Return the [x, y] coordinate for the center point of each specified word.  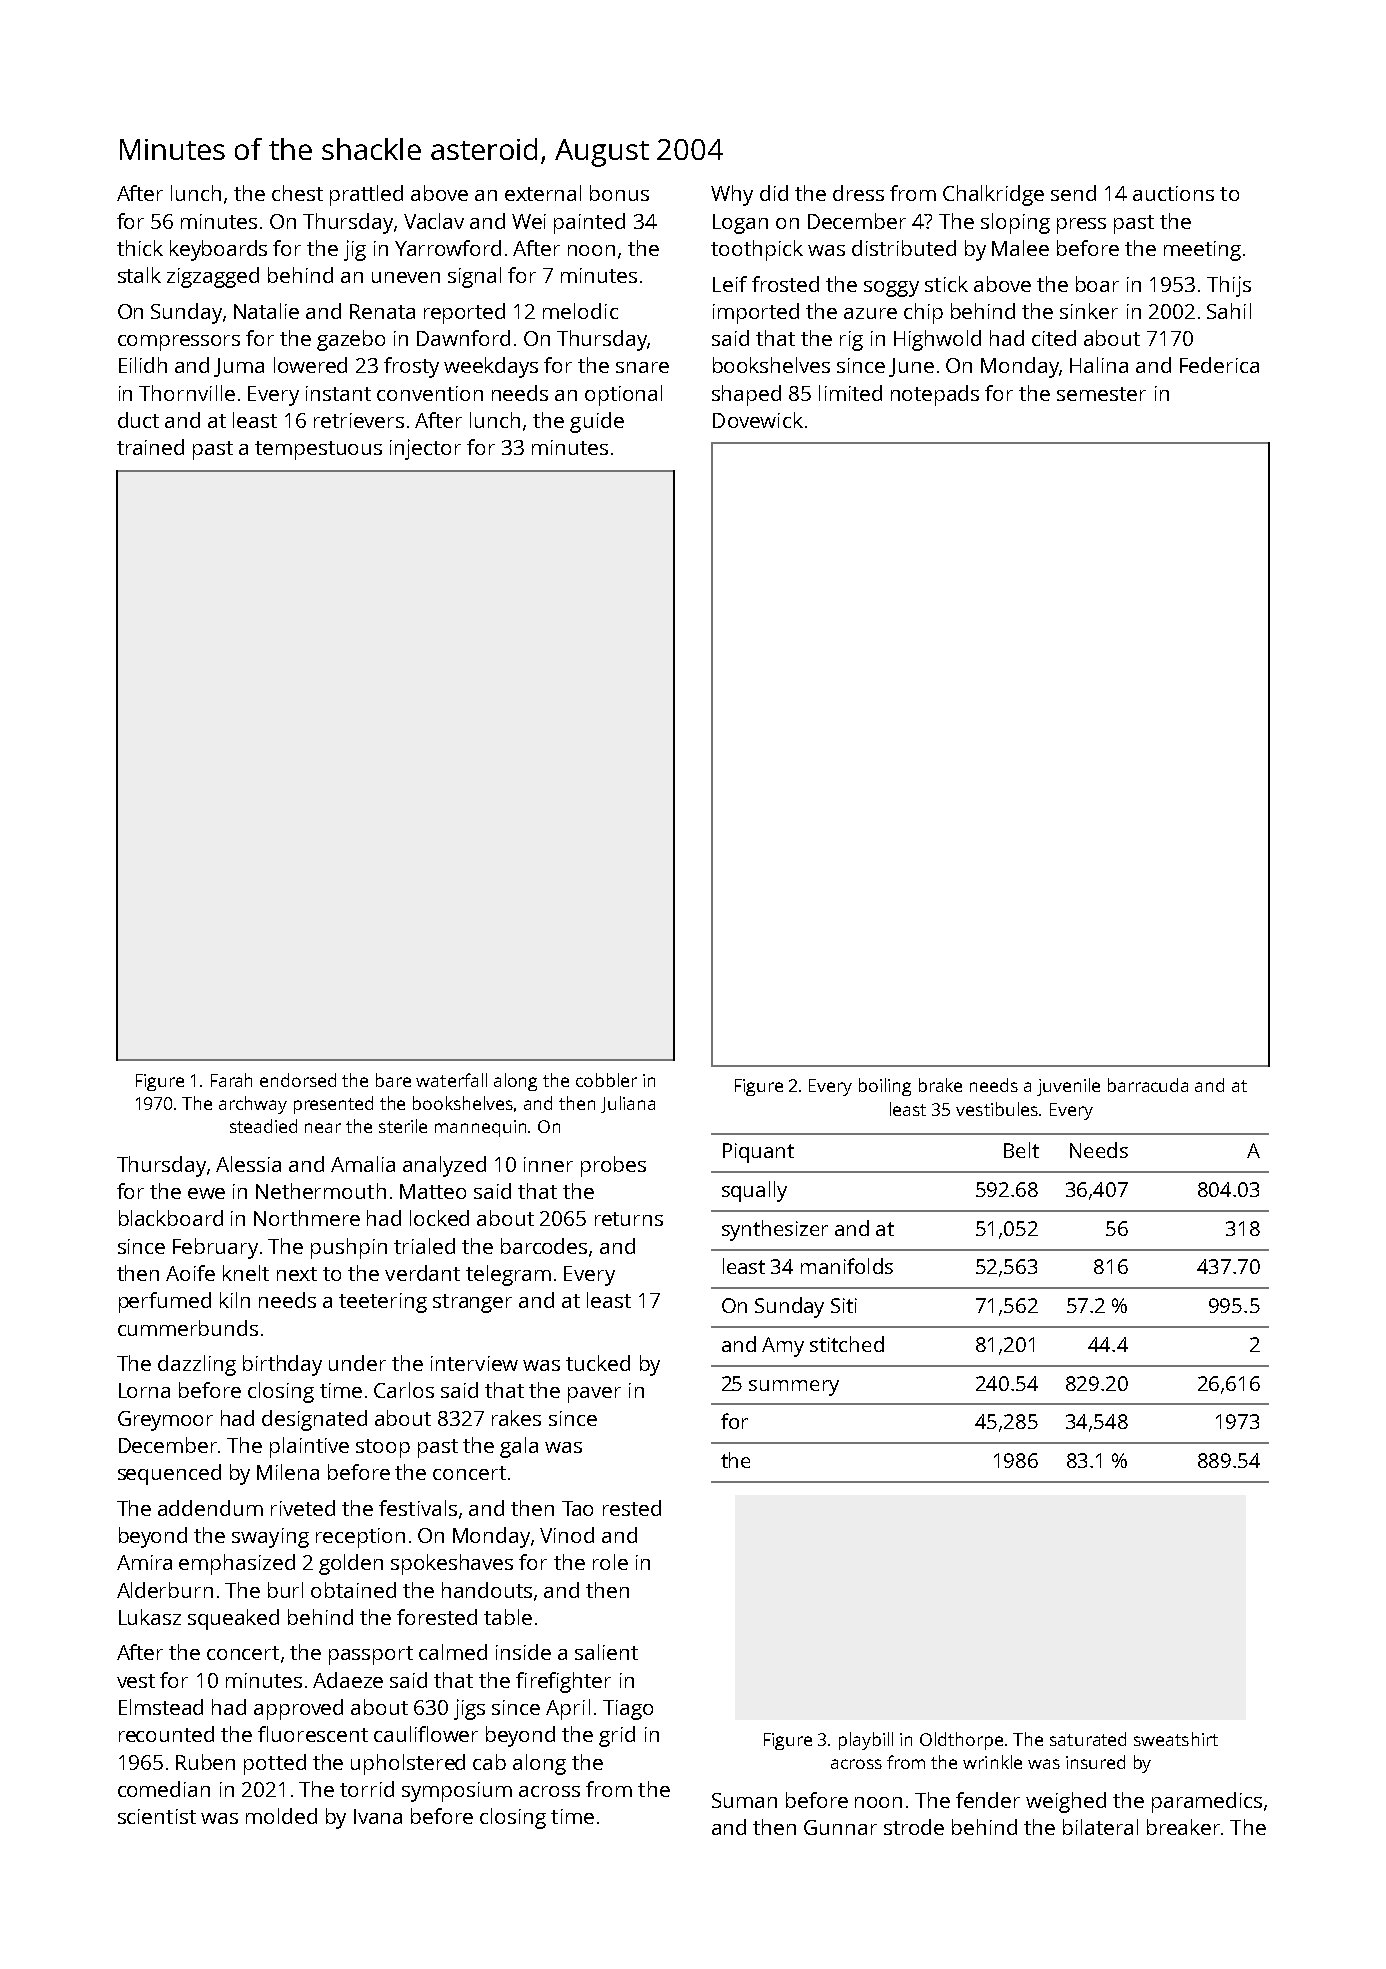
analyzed [444, 1166]
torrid [367, 1789]
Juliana [628, 1104]
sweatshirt [1176, 1739]
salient [606, 1652]
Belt [1021, 1150]
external [543, 193]
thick [140, 248]
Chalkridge [993, 195]
